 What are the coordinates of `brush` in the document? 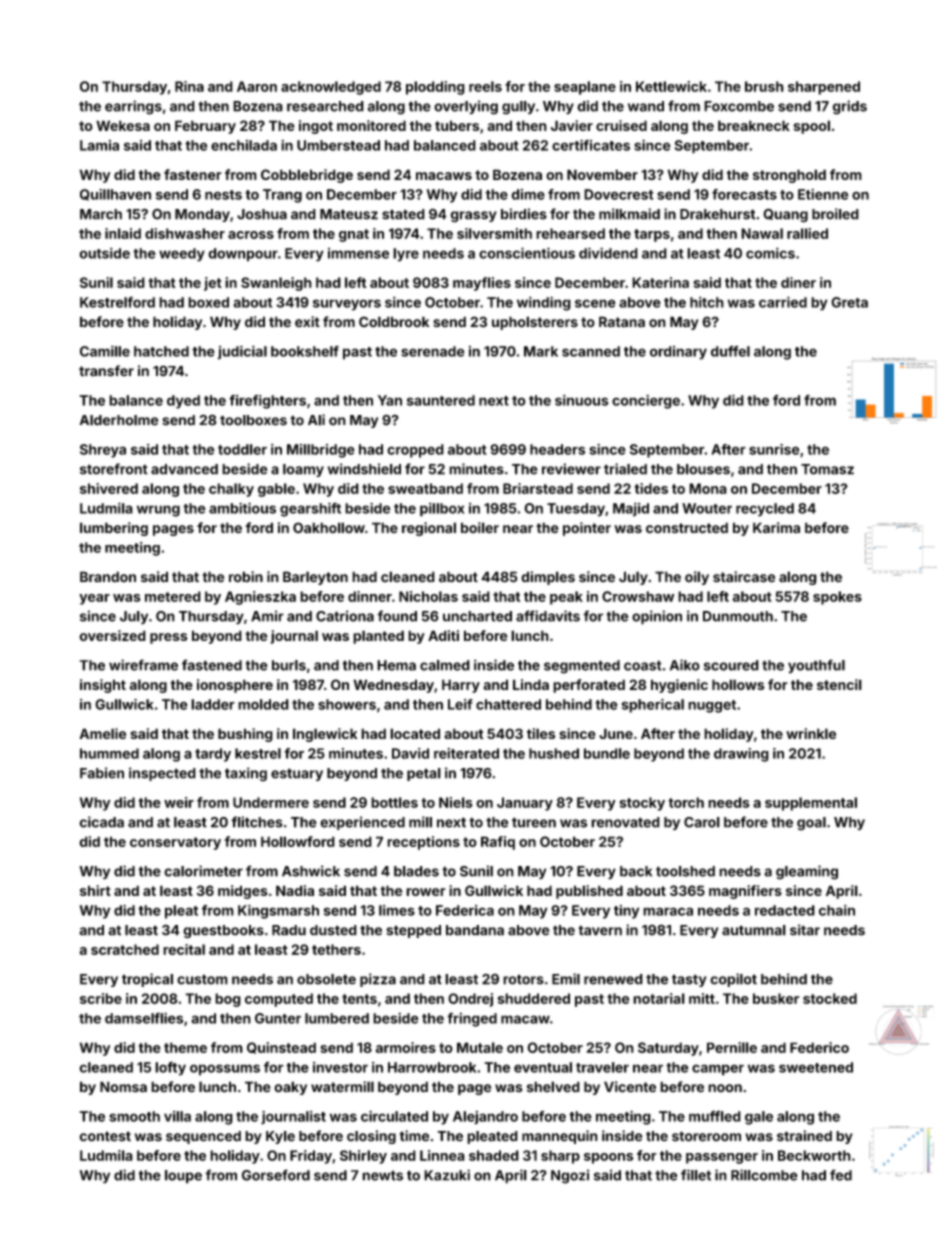 It's located at (764, 86).
